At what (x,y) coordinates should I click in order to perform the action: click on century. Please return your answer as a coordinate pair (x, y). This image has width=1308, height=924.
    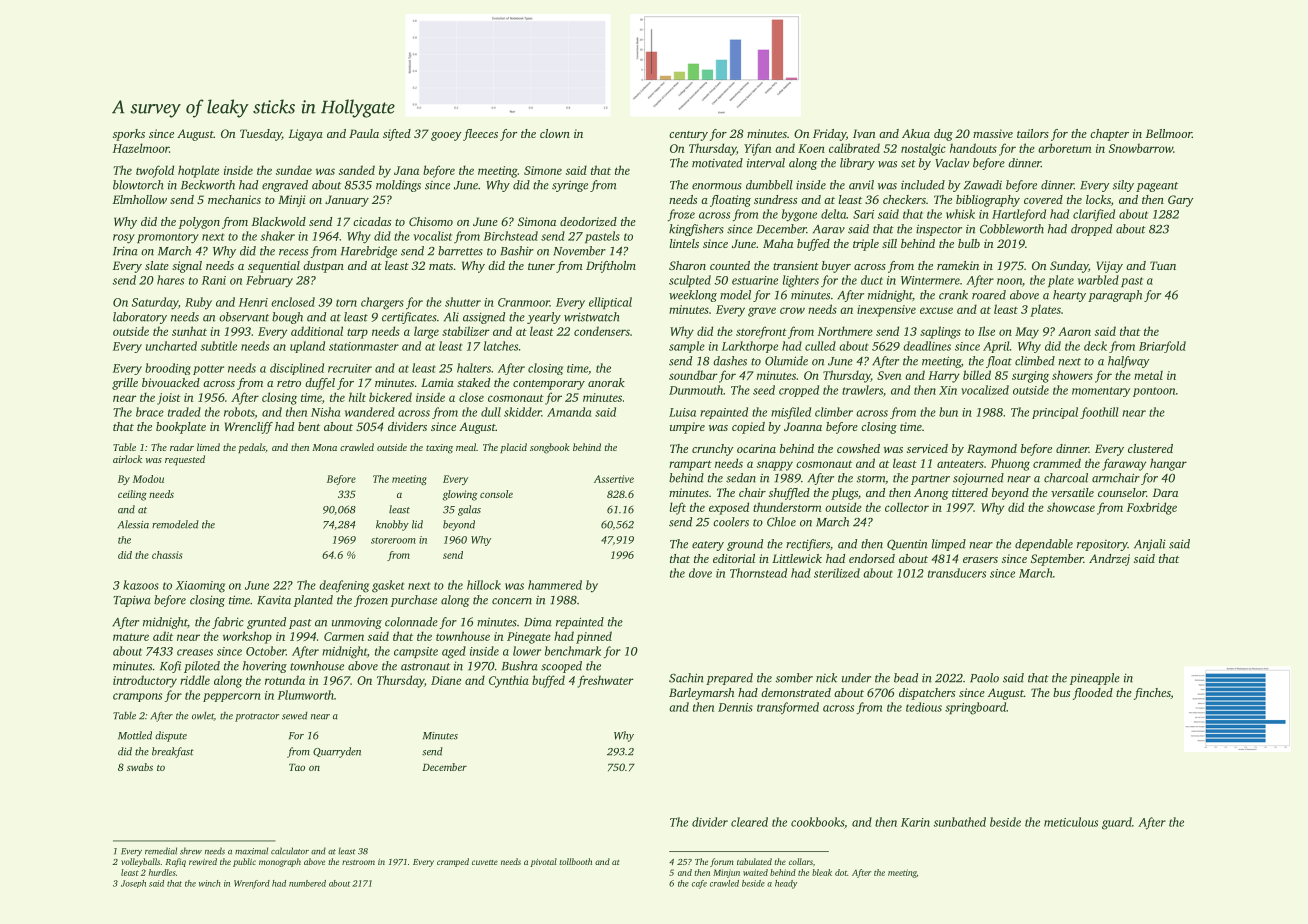
    Looking at the image, I should click on (688, 136).
